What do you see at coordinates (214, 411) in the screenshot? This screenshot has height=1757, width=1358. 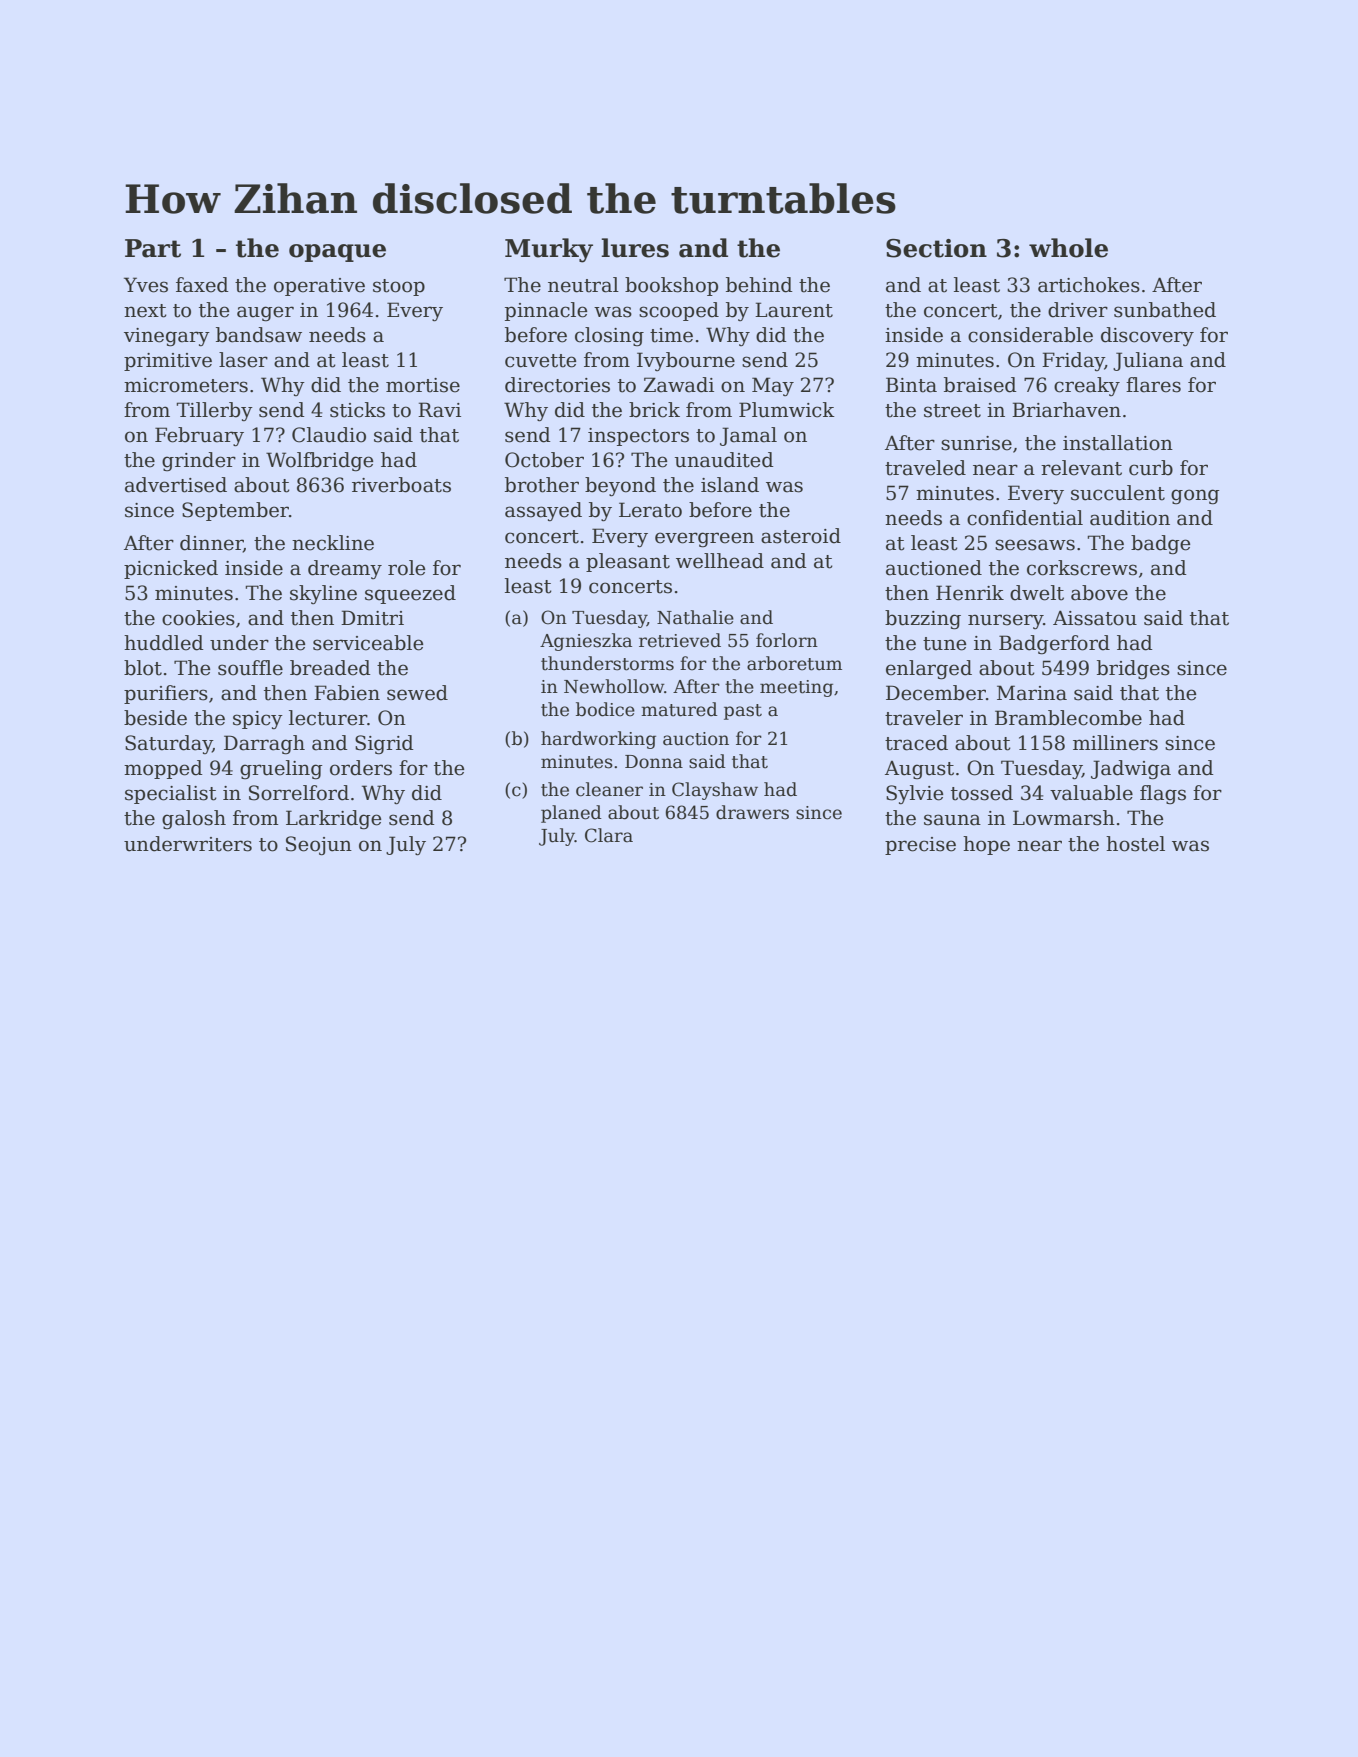 I see `Tillerby` at bounding box center [214, 411].
